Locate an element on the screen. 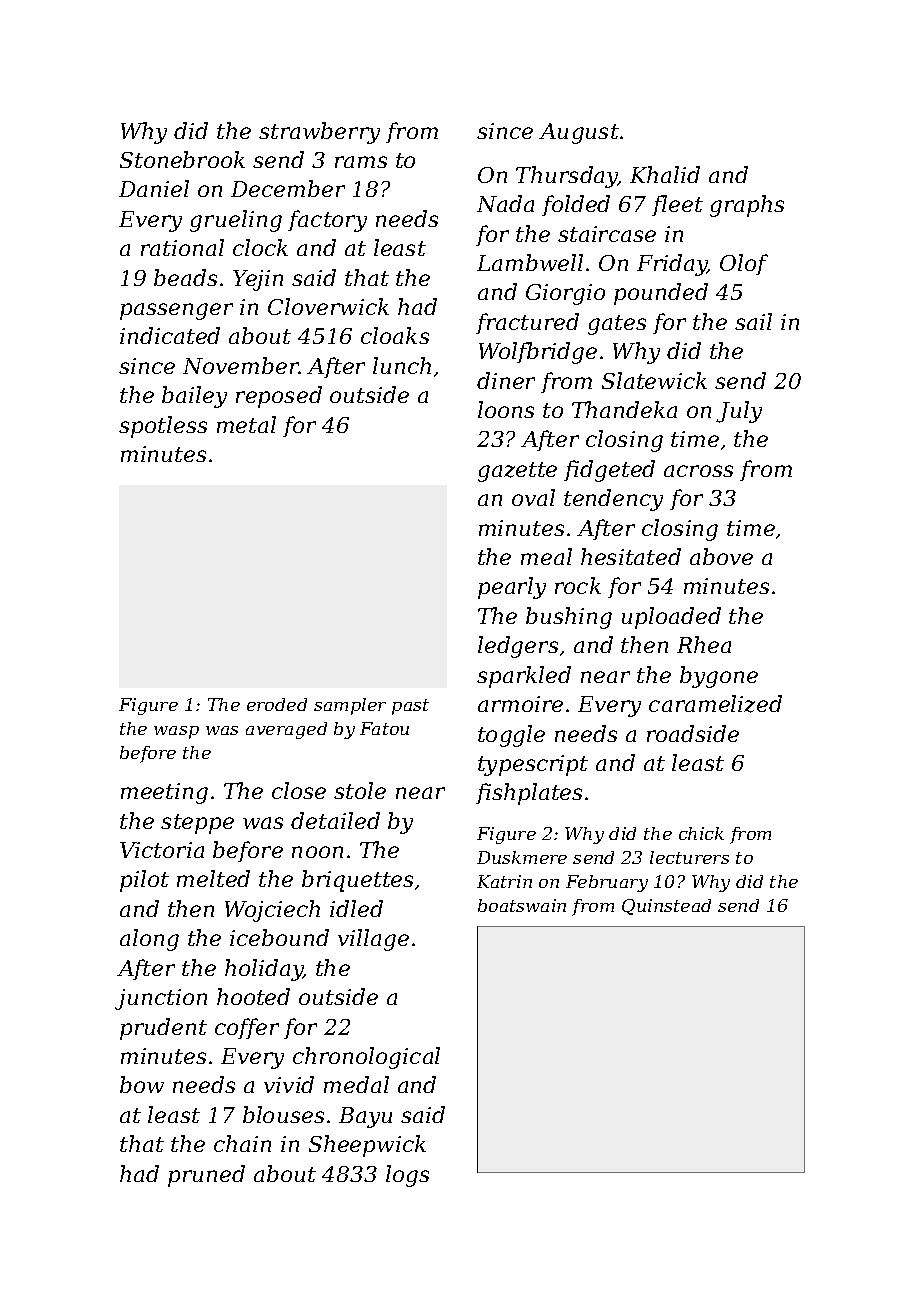  logs is located at coordinates (407, 1176).
